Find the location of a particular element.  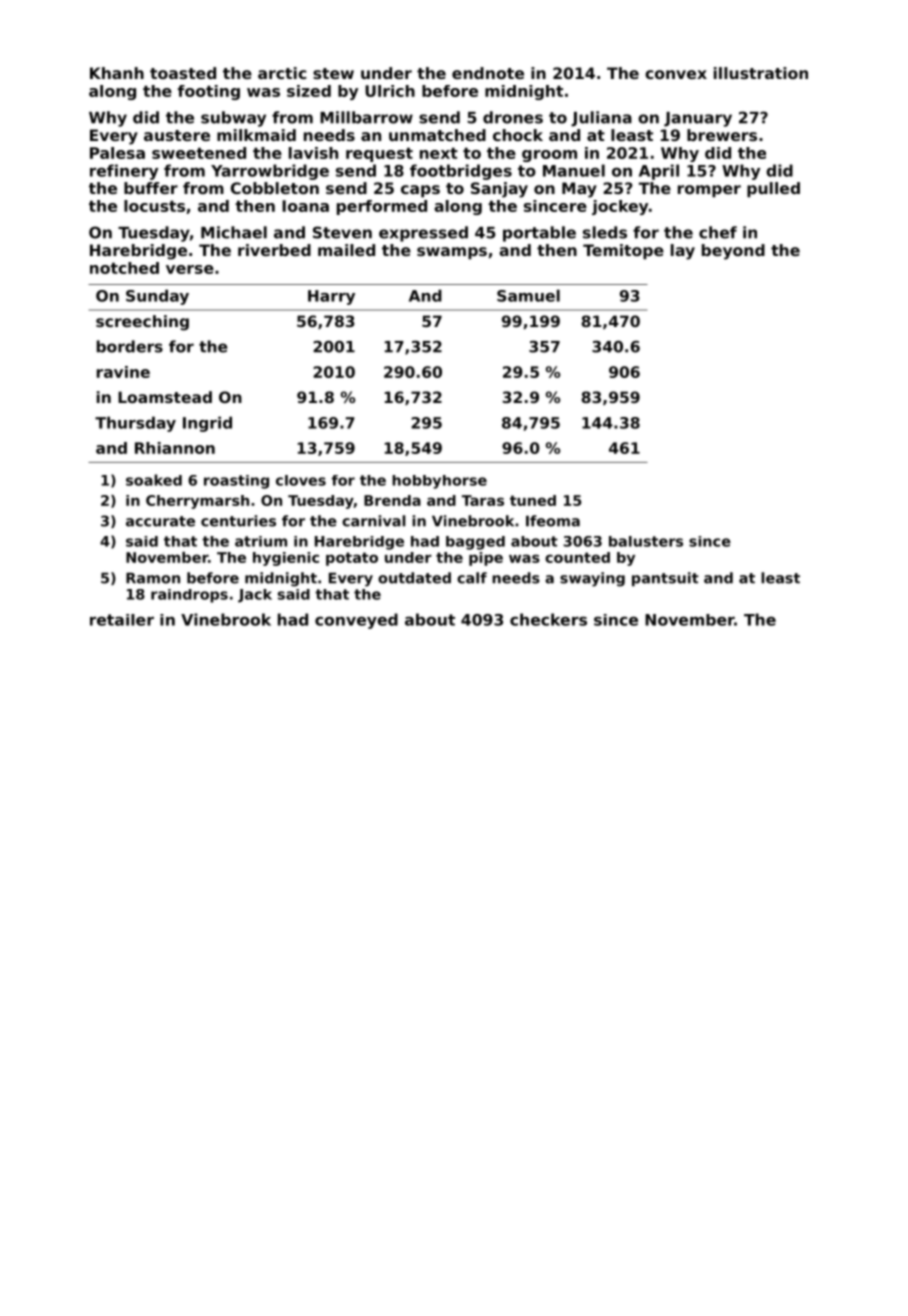

Millbarrow is located at coordinates (366, 117).
